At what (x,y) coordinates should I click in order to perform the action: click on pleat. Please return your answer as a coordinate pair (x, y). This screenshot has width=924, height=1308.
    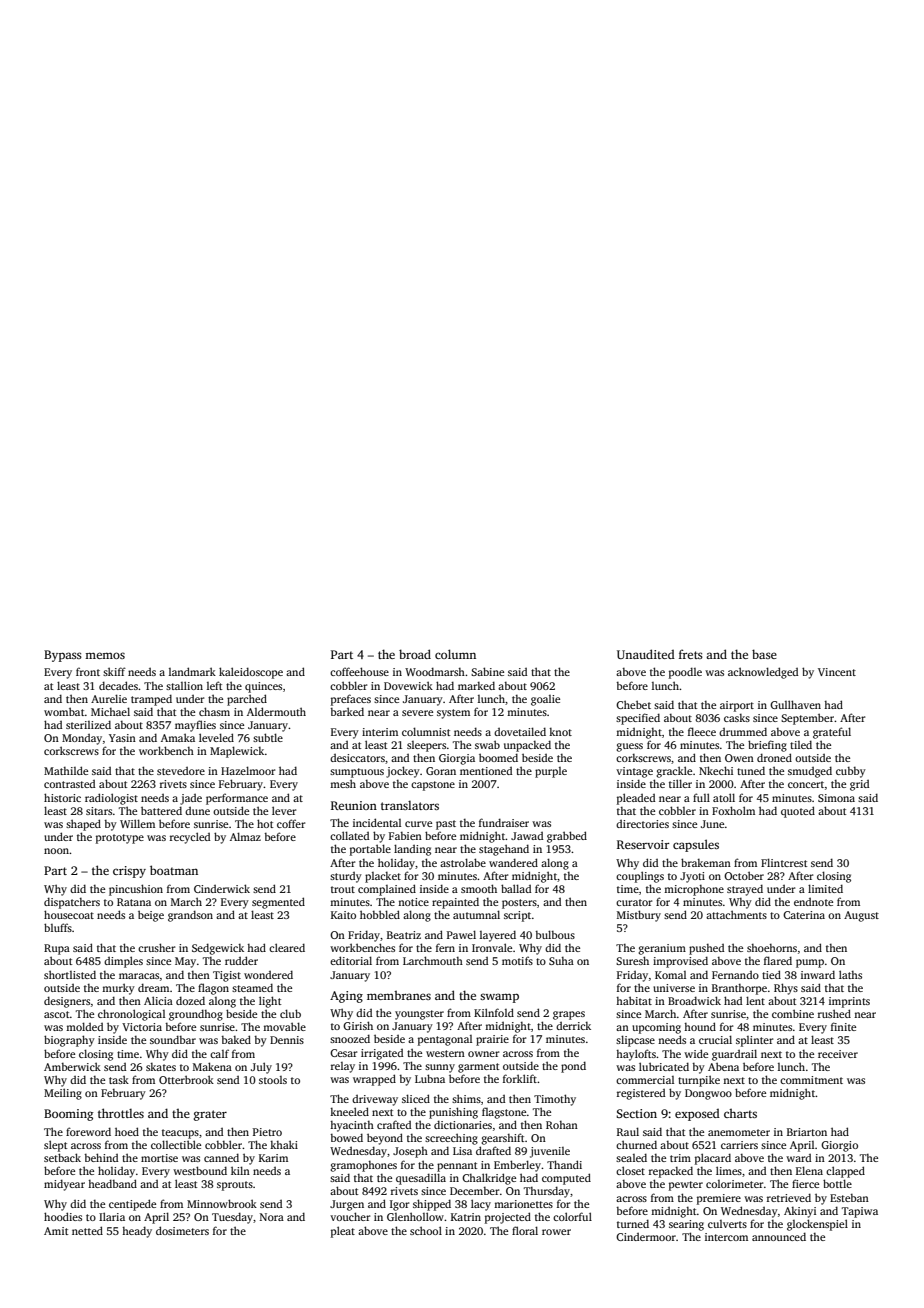
    Looking at the image, I should click on (343, 1232).
